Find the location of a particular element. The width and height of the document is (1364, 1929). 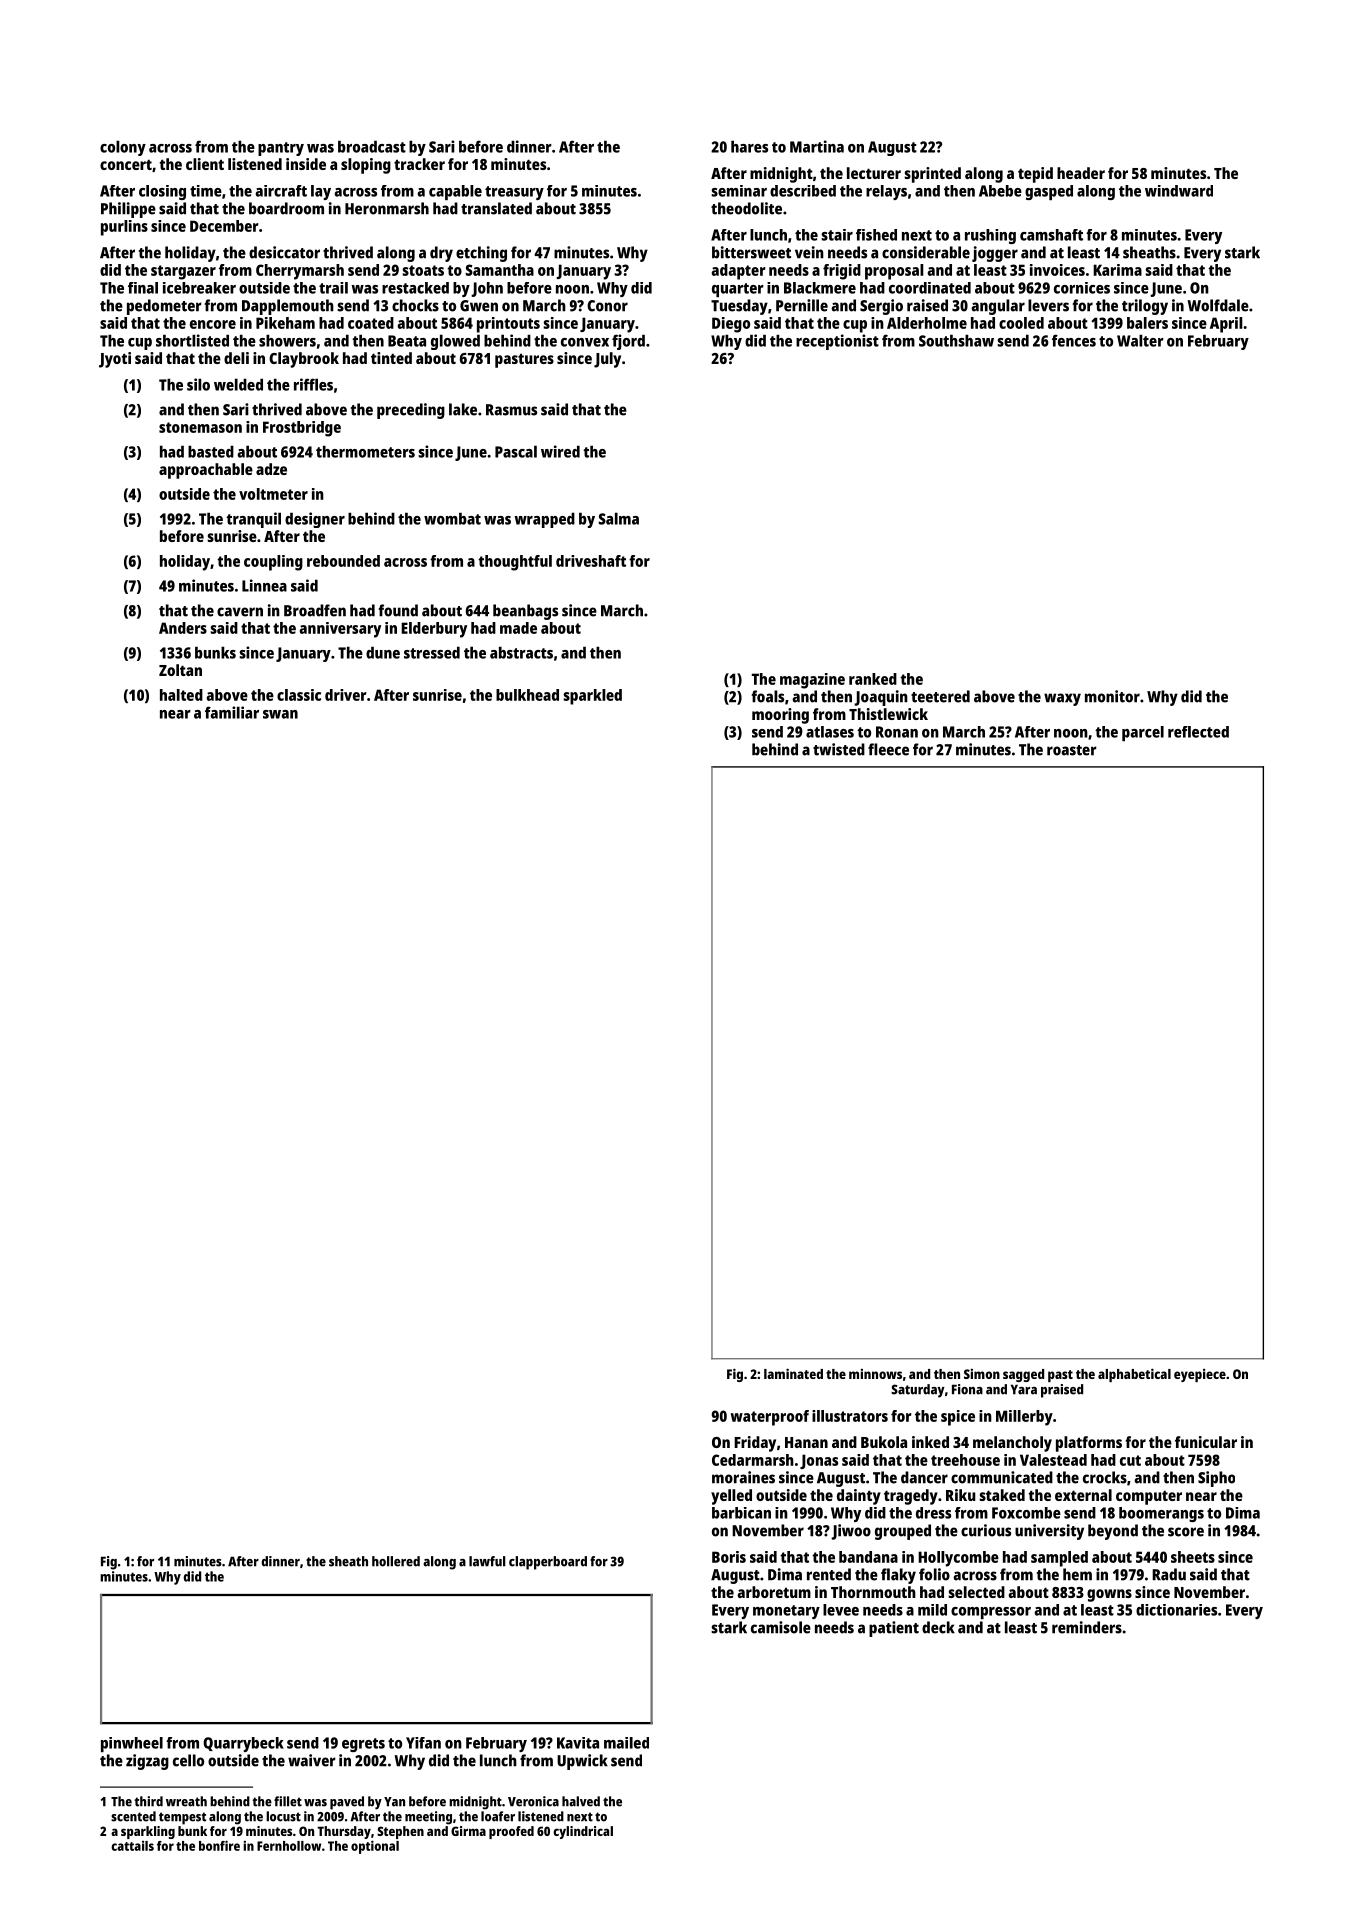

seminar is located at coordinates (739, 191).
